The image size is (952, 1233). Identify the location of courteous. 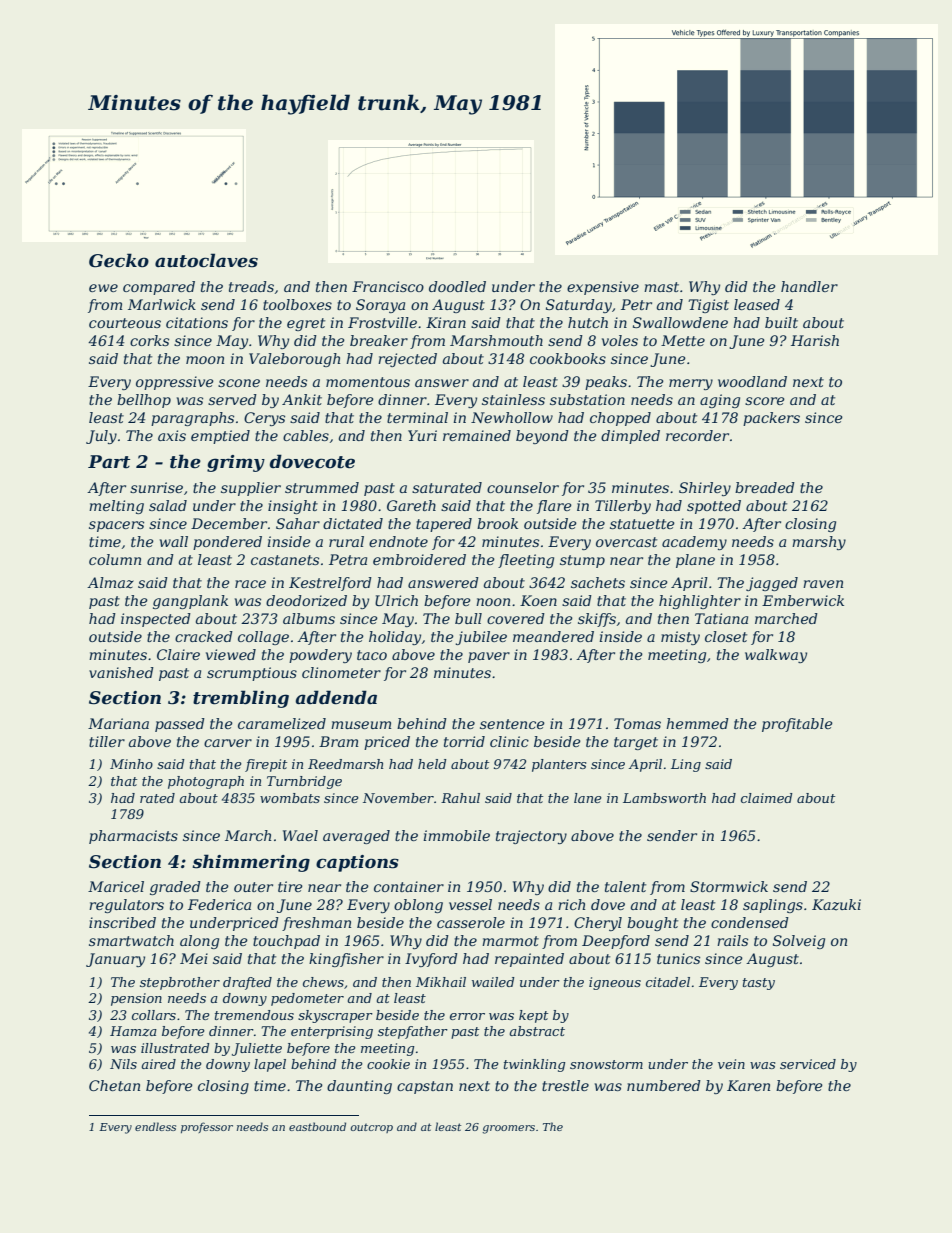
(125, 323).
